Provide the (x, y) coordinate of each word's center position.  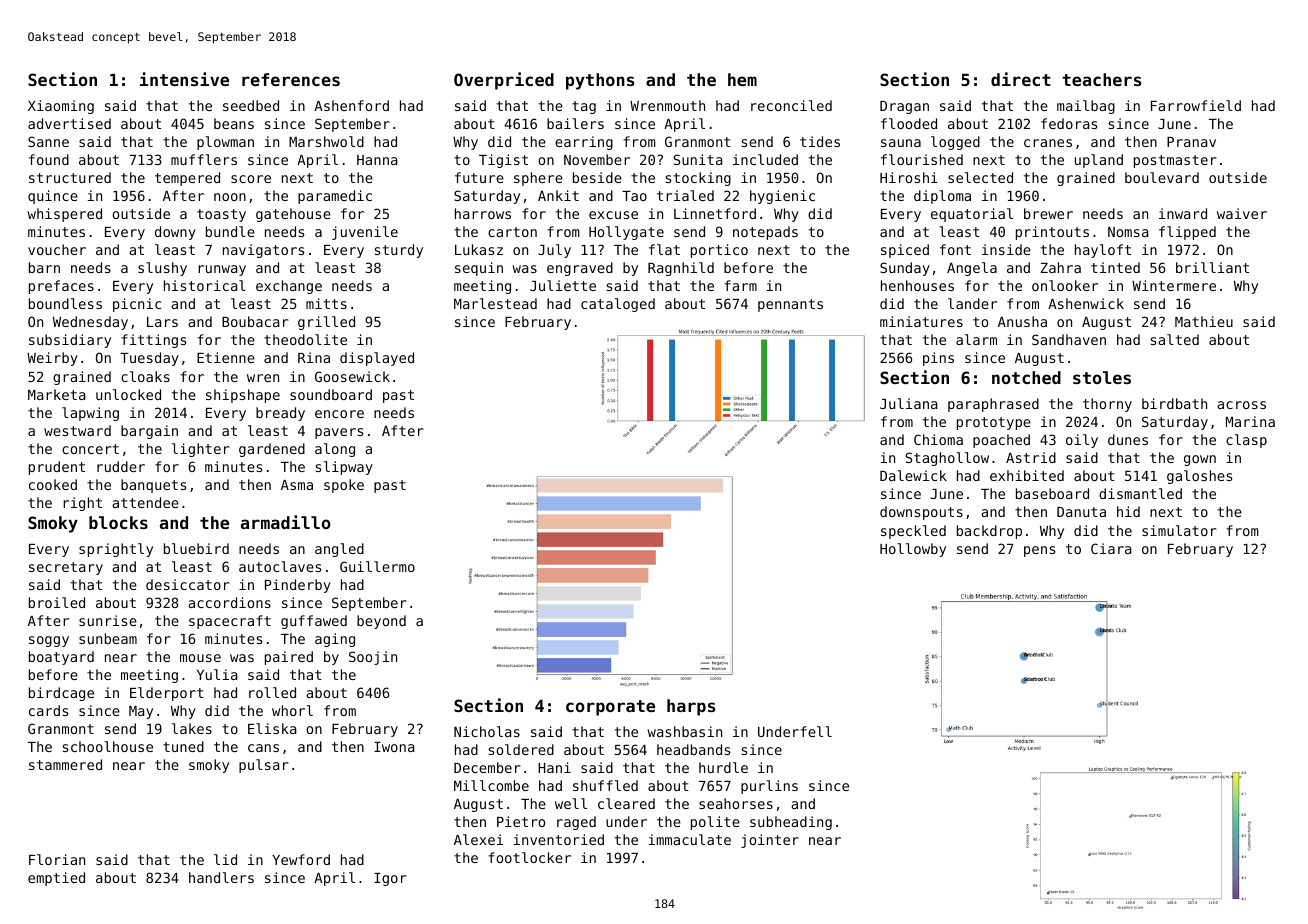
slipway (344, 468)
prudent (57, 468)
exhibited (1027, 475)
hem (742, 79)
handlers (221, 877)
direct (1021, 79)
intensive (184, 79)
